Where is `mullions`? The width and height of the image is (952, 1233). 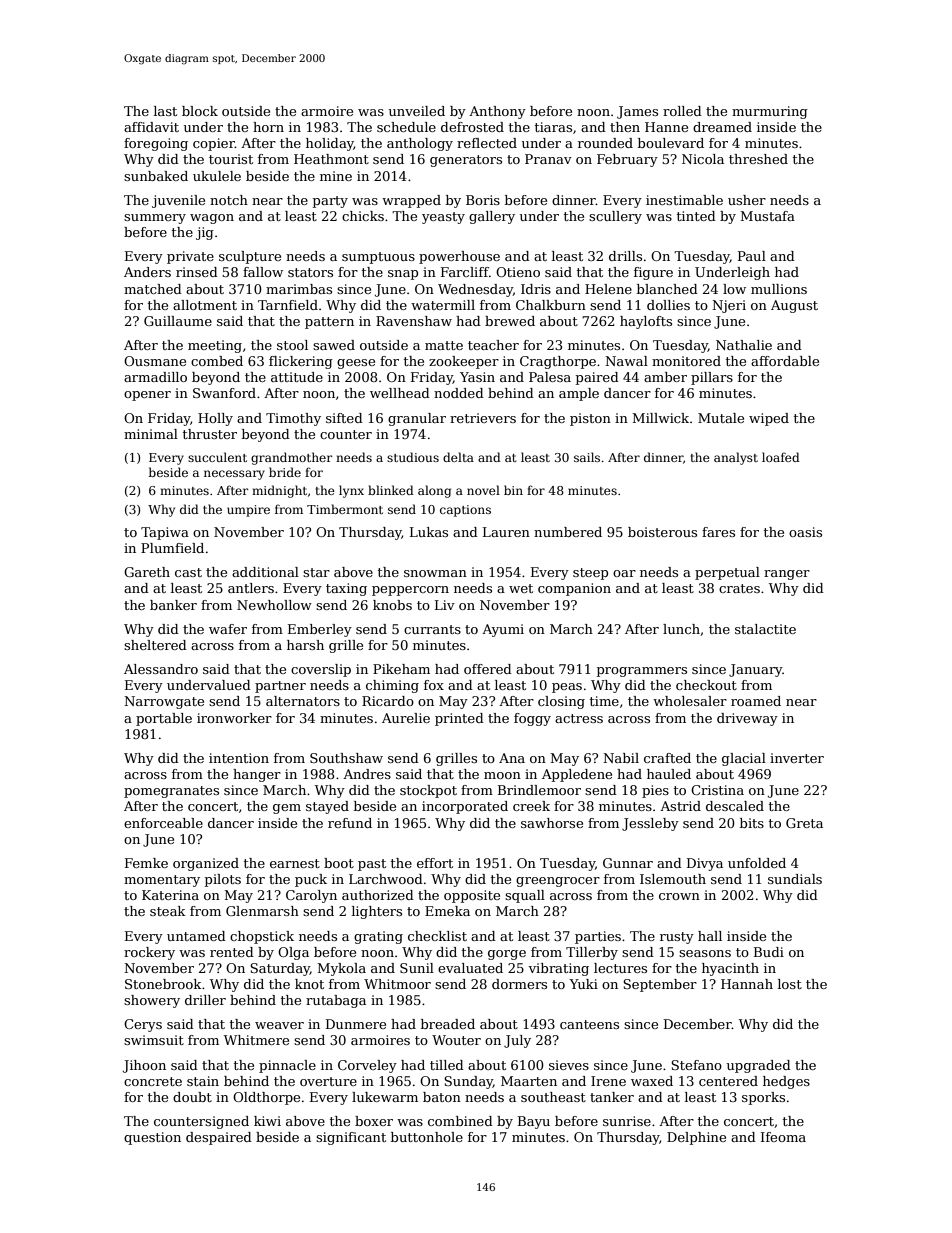
mullions is located at coordinates (779, 289).
